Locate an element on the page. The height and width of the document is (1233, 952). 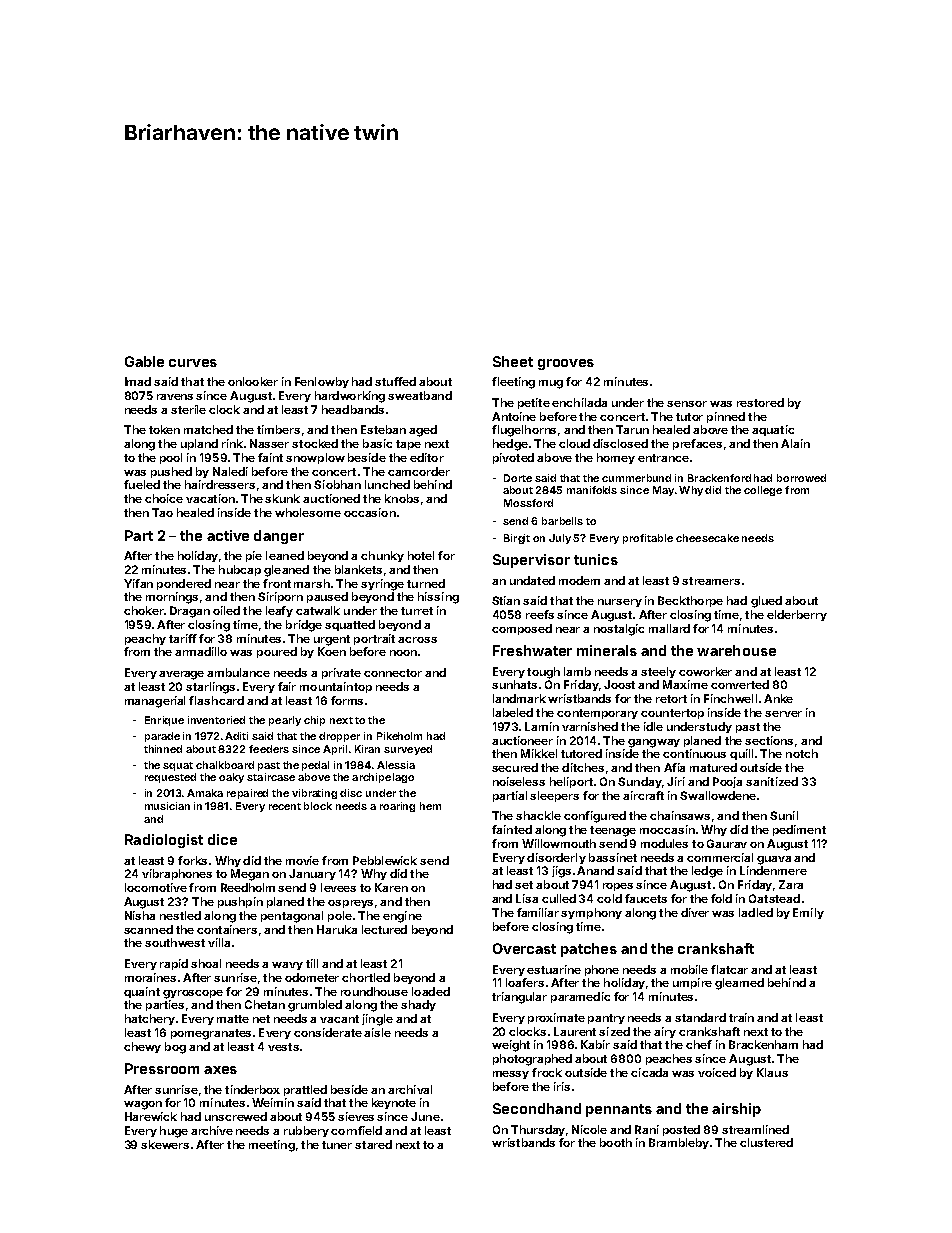
vests is located at coordinates (283, 1047).
